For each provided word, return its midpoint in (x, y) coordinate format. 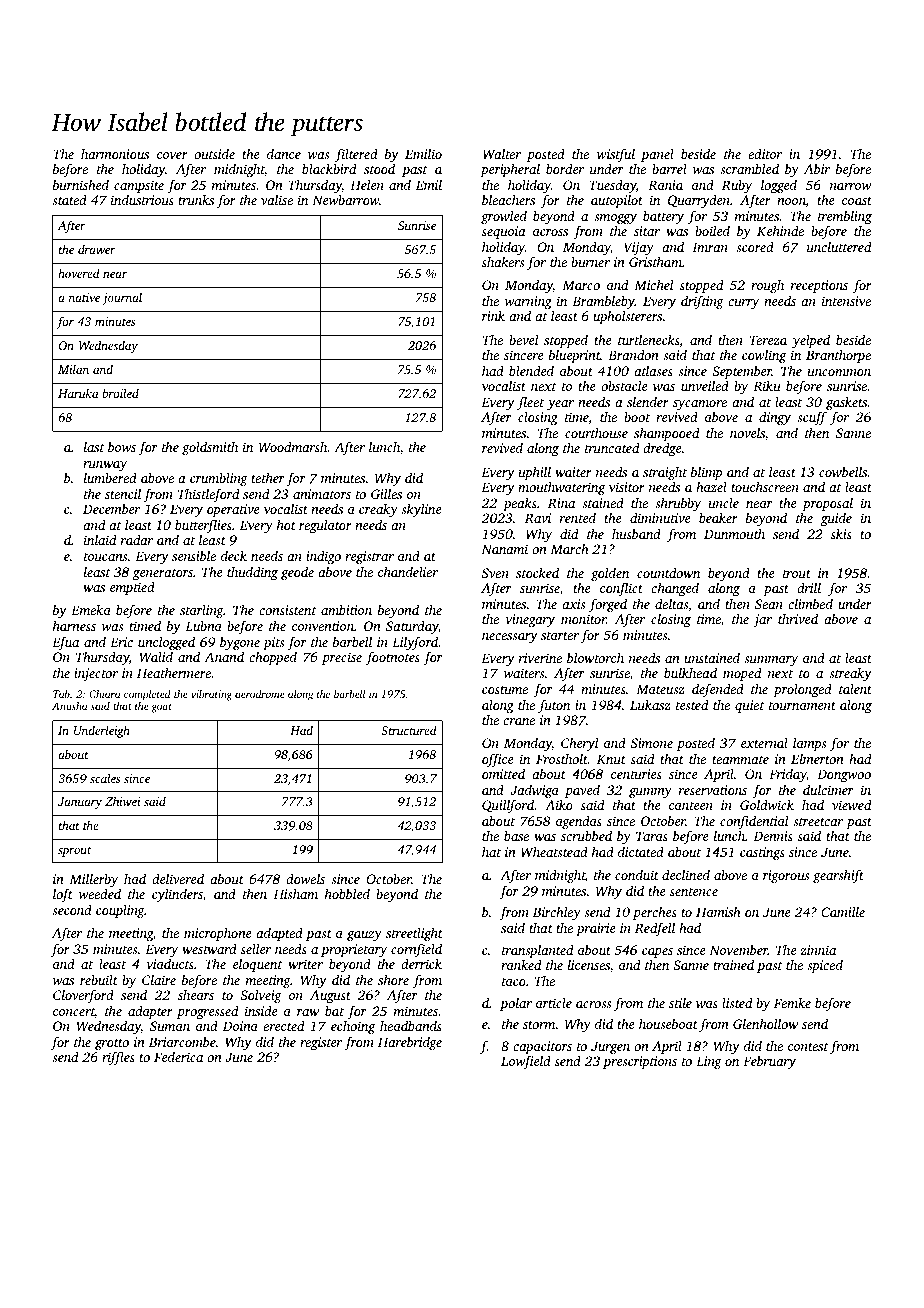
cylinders (177, 895)
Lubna (203, 626)
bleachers (508, 199)
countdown (668, 573)
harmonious (115, 154)
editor (765, 154)
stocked (537, 572)
